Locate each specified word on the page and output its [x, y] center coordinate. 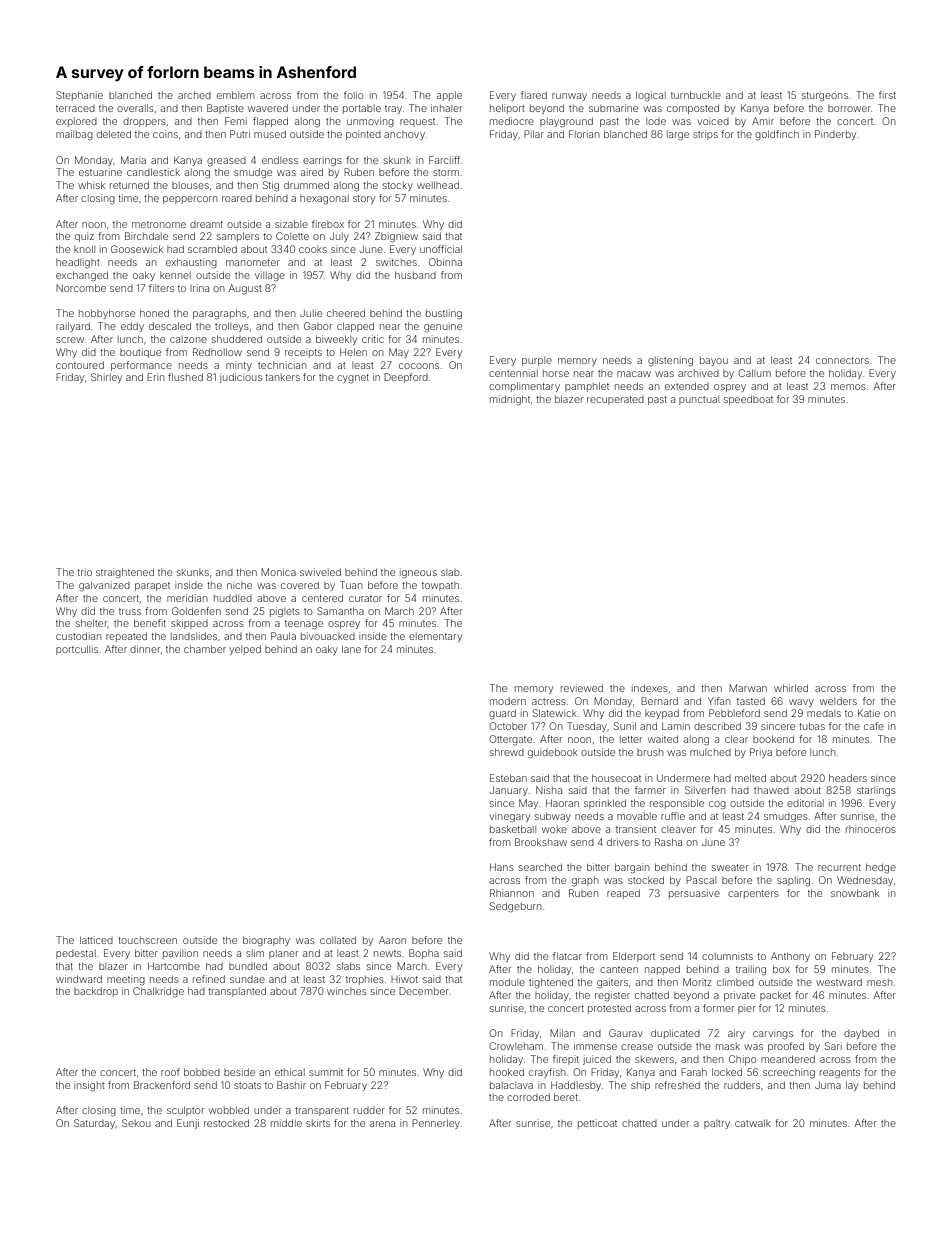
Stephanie [79, 96]
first [887, 95]
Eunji [188, 1124]
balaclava [511, 1085]
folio [353, 95]
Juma [828, 1085]
